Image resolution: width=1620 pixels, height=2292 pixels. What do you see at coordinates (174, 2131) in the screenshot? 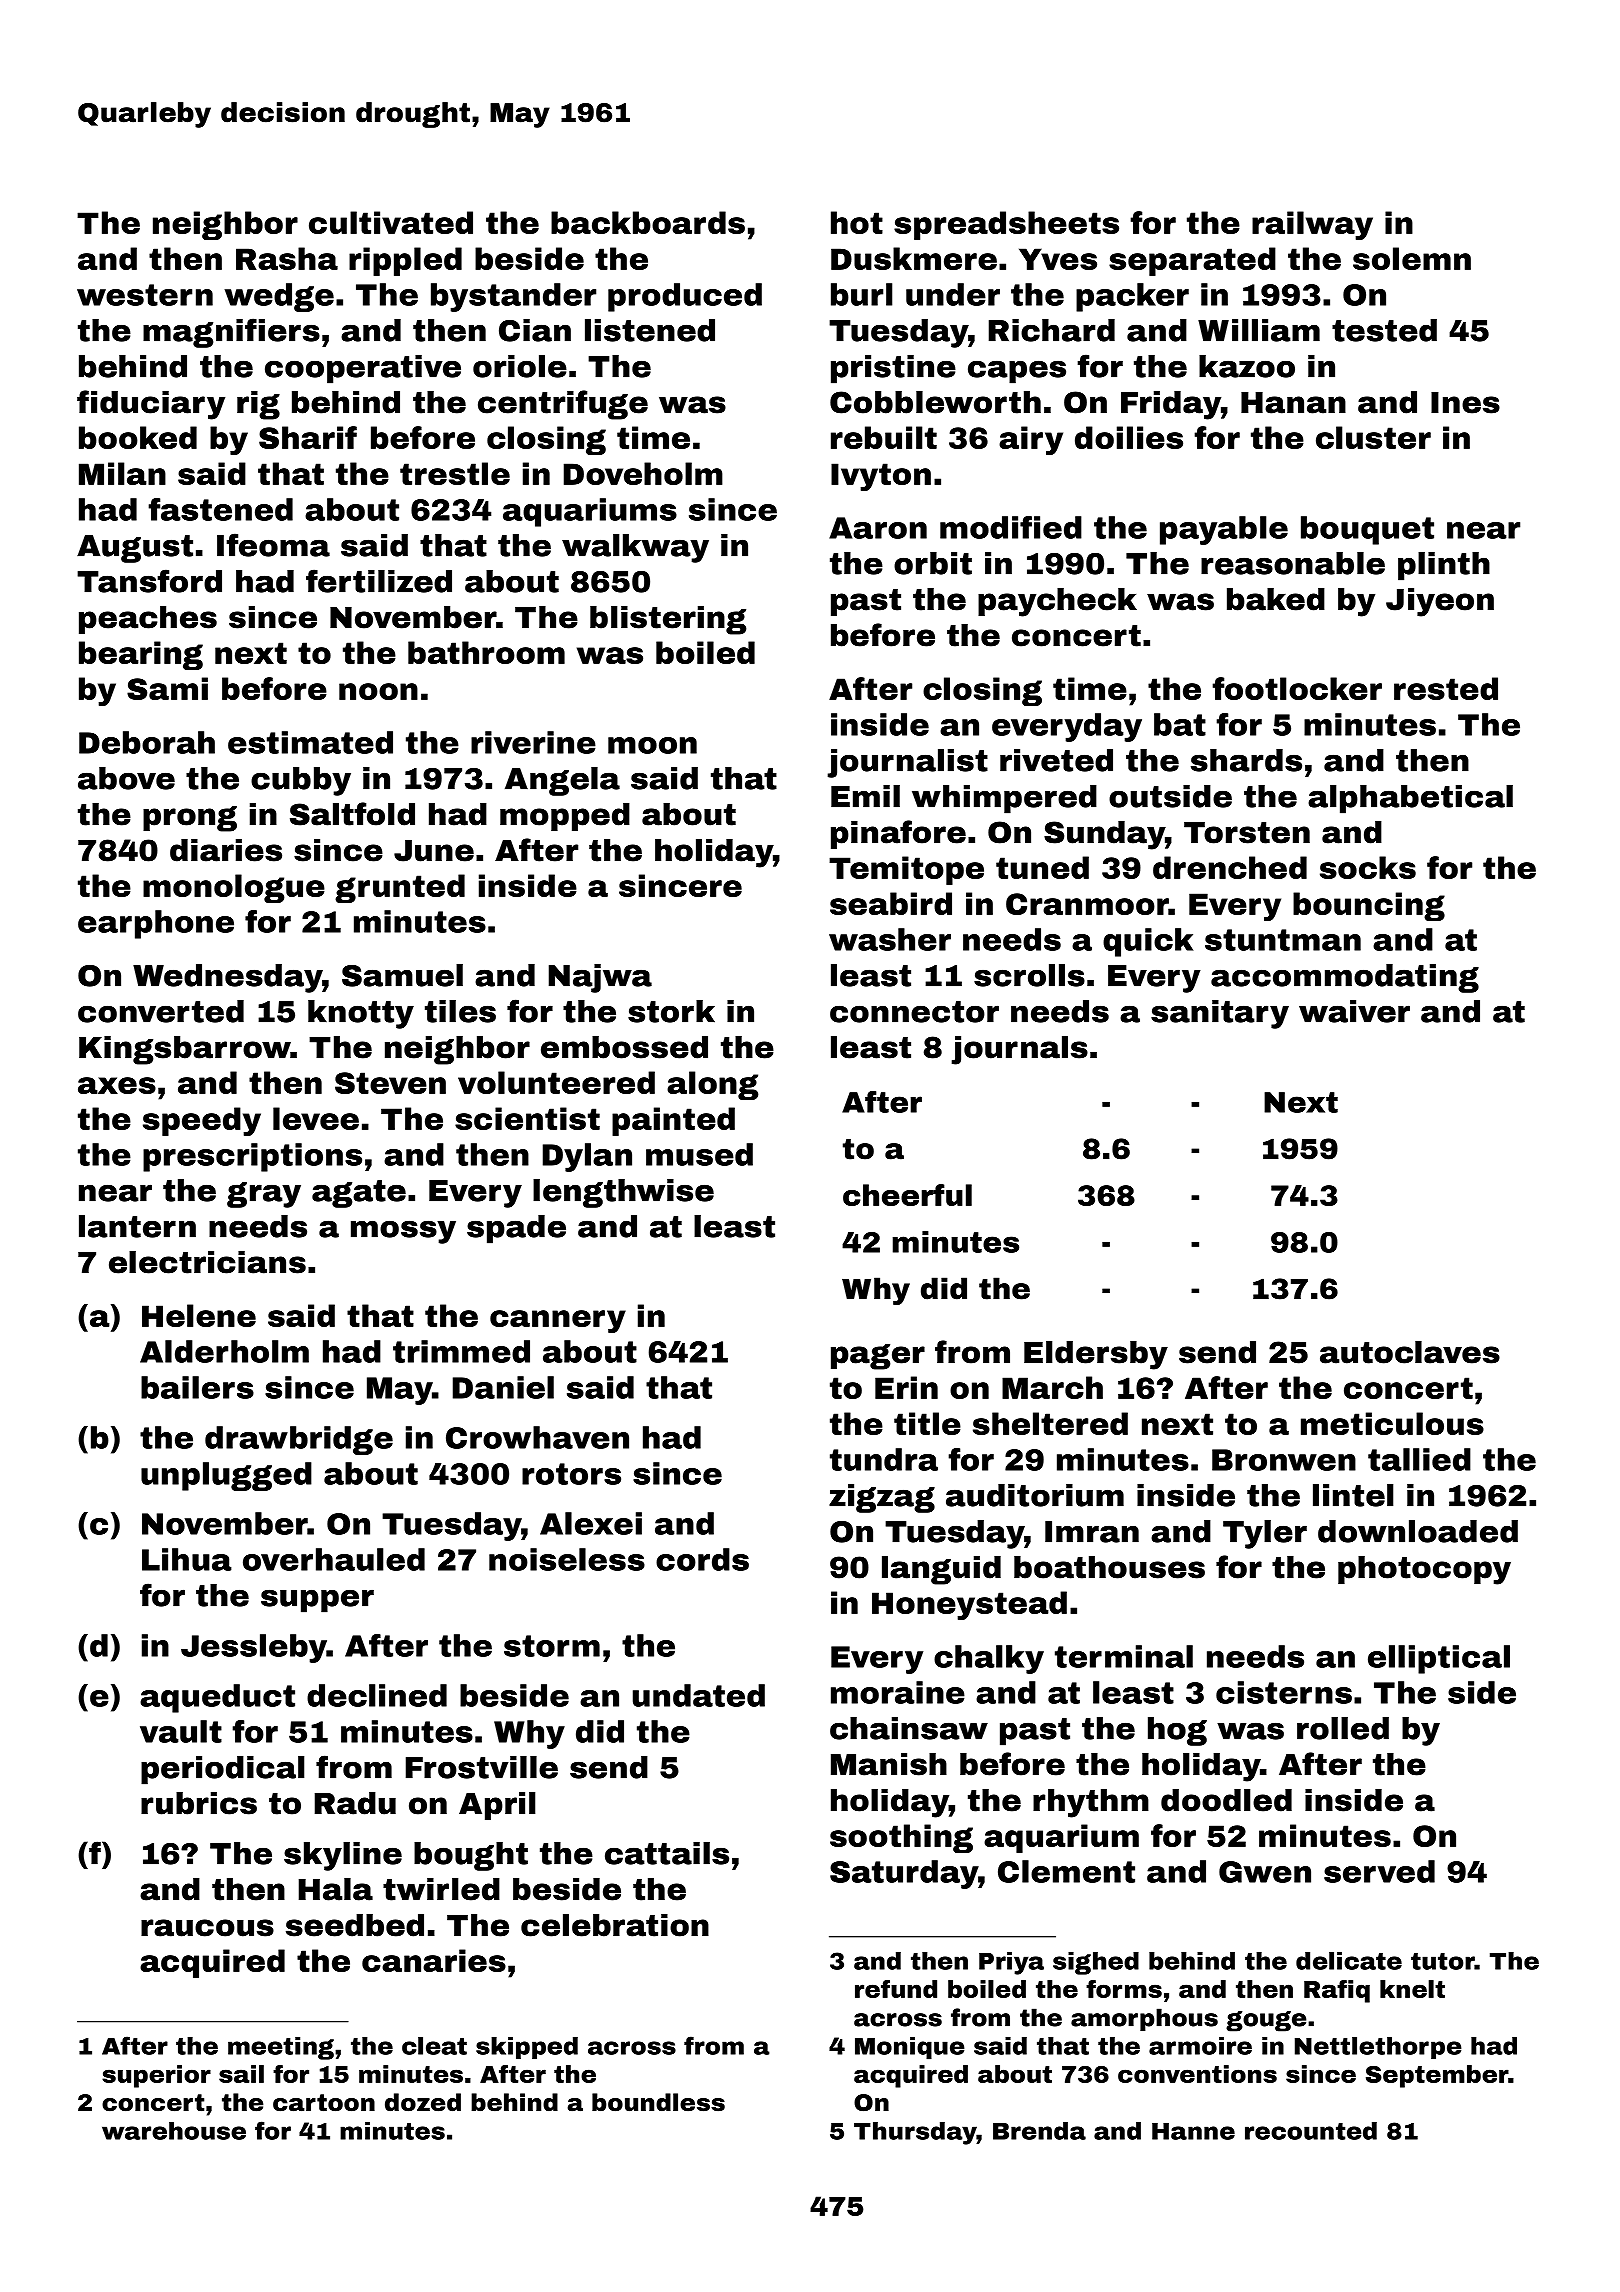
I see `warehouse` at bounding box center [174, 2131].
